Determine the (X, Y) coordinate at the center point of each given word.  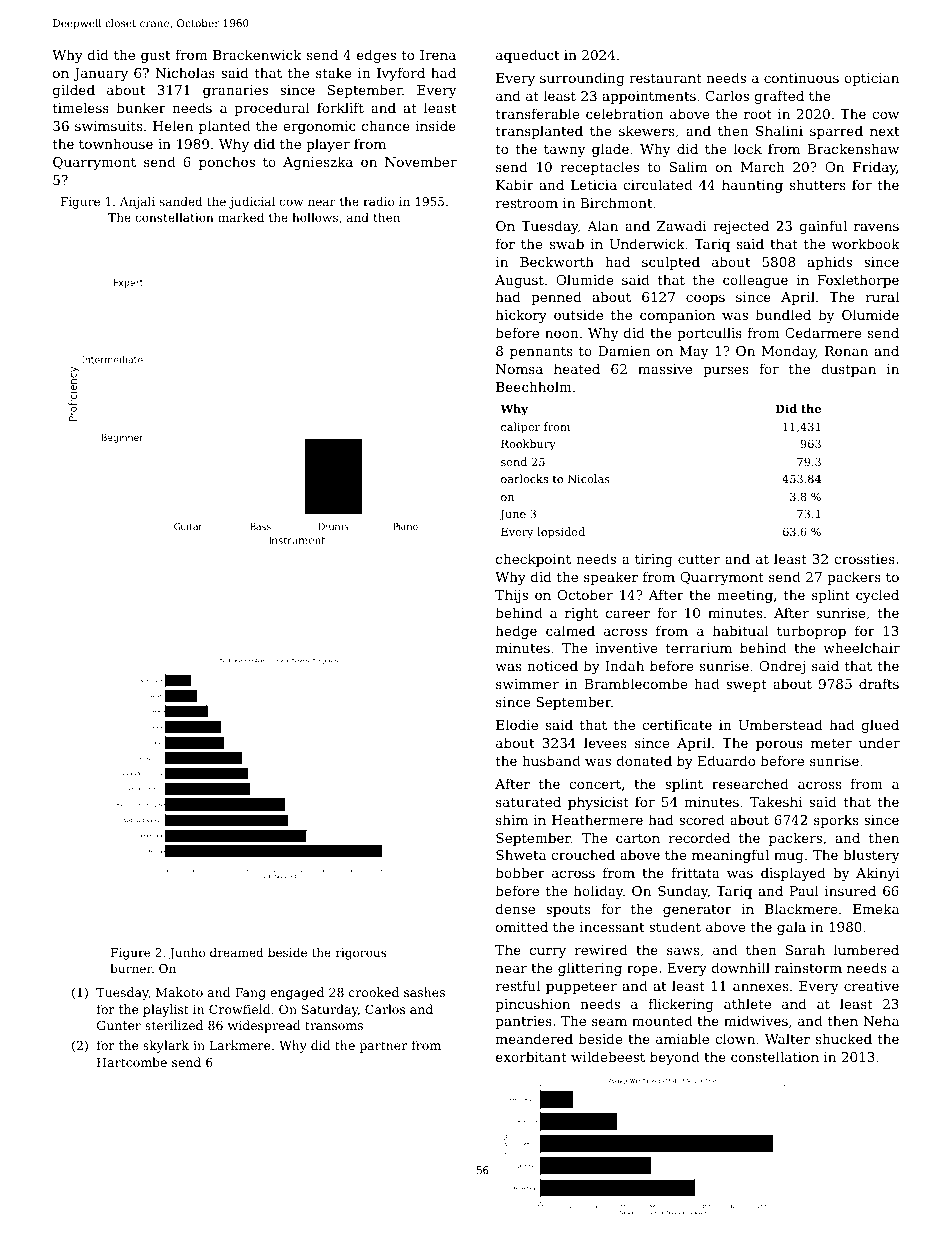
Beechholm (534, 386)
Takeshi (776, 801)
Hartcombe (132, 1062)
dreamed (237, 952)
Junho (187, 954)
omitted (522, 926)
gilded (74, 91)
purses (725, 372)
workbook (866, 243)
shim (512, 819)
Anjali (137, 203)
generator (697, 911)
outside (578, 314)
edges (376, 56)
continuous (801, 78)
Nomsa (519, 369)
